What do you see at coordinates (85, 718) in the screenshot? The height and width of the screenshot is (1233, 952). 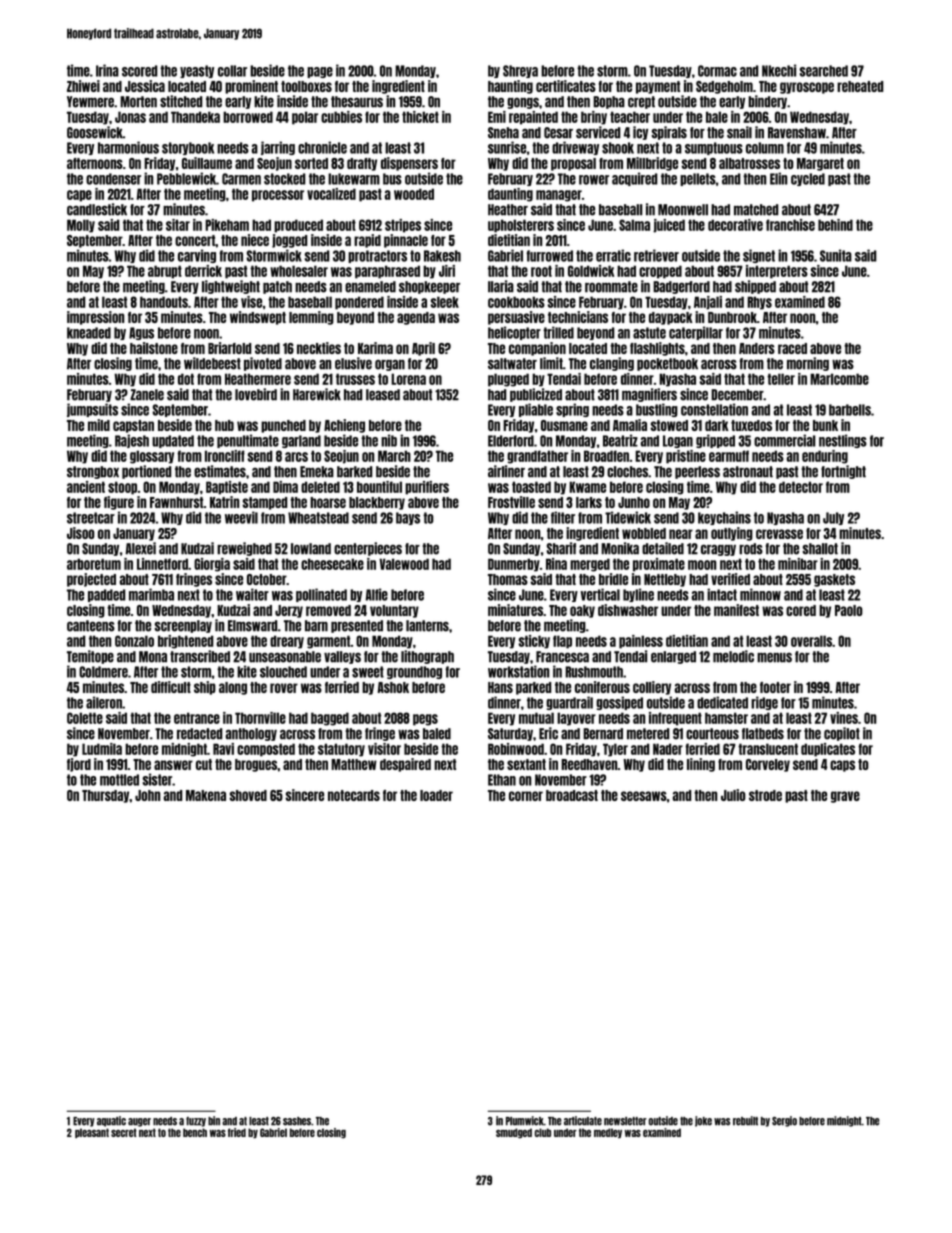 I see `Colette` at bounding box center [85, 718].
